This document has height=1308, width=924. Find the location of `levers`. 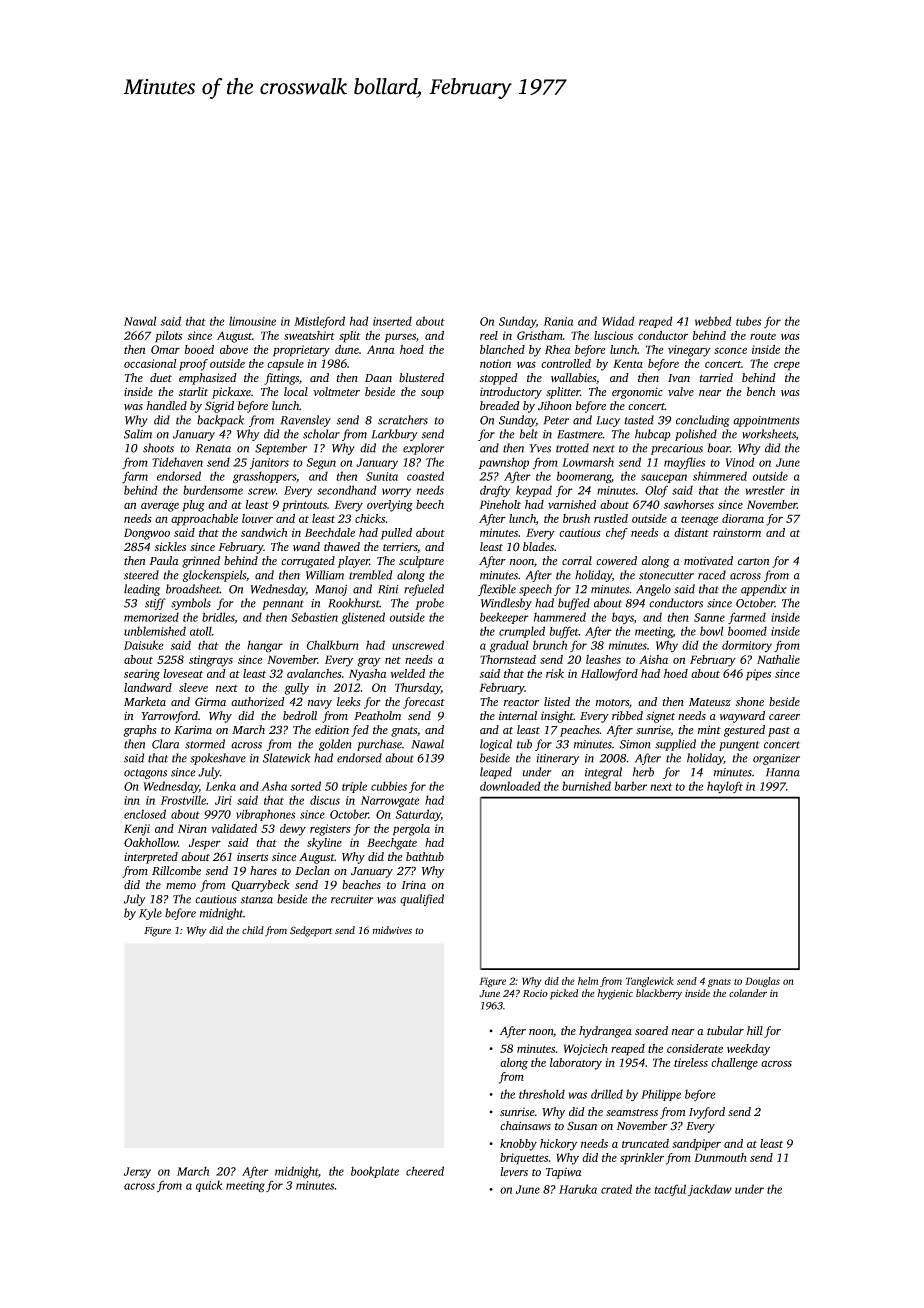

levers is located at coordinates (514, 1171).
